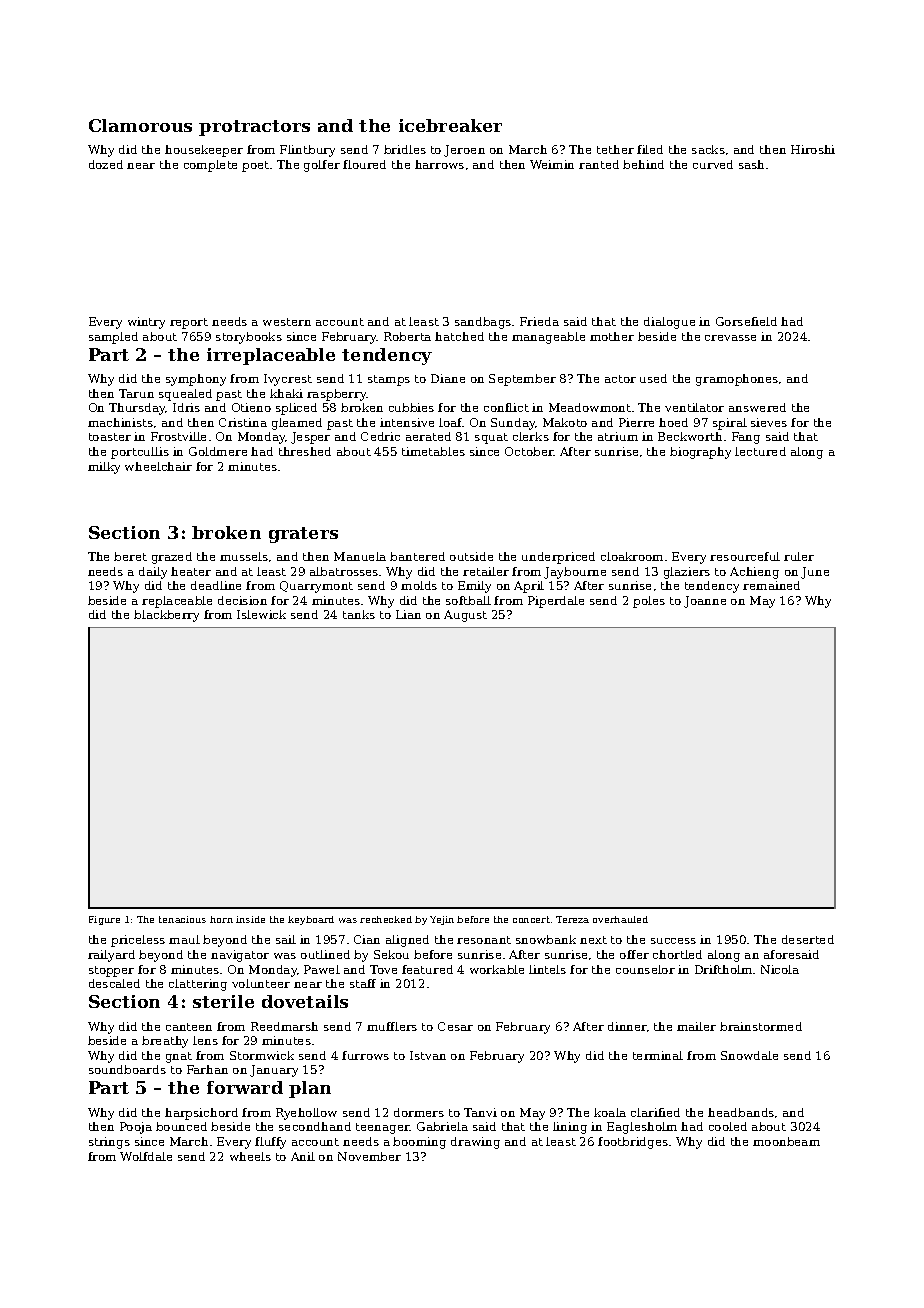 The height and width of the page is (1308, 924). I want to click on Joanne, so click(705, 602).
